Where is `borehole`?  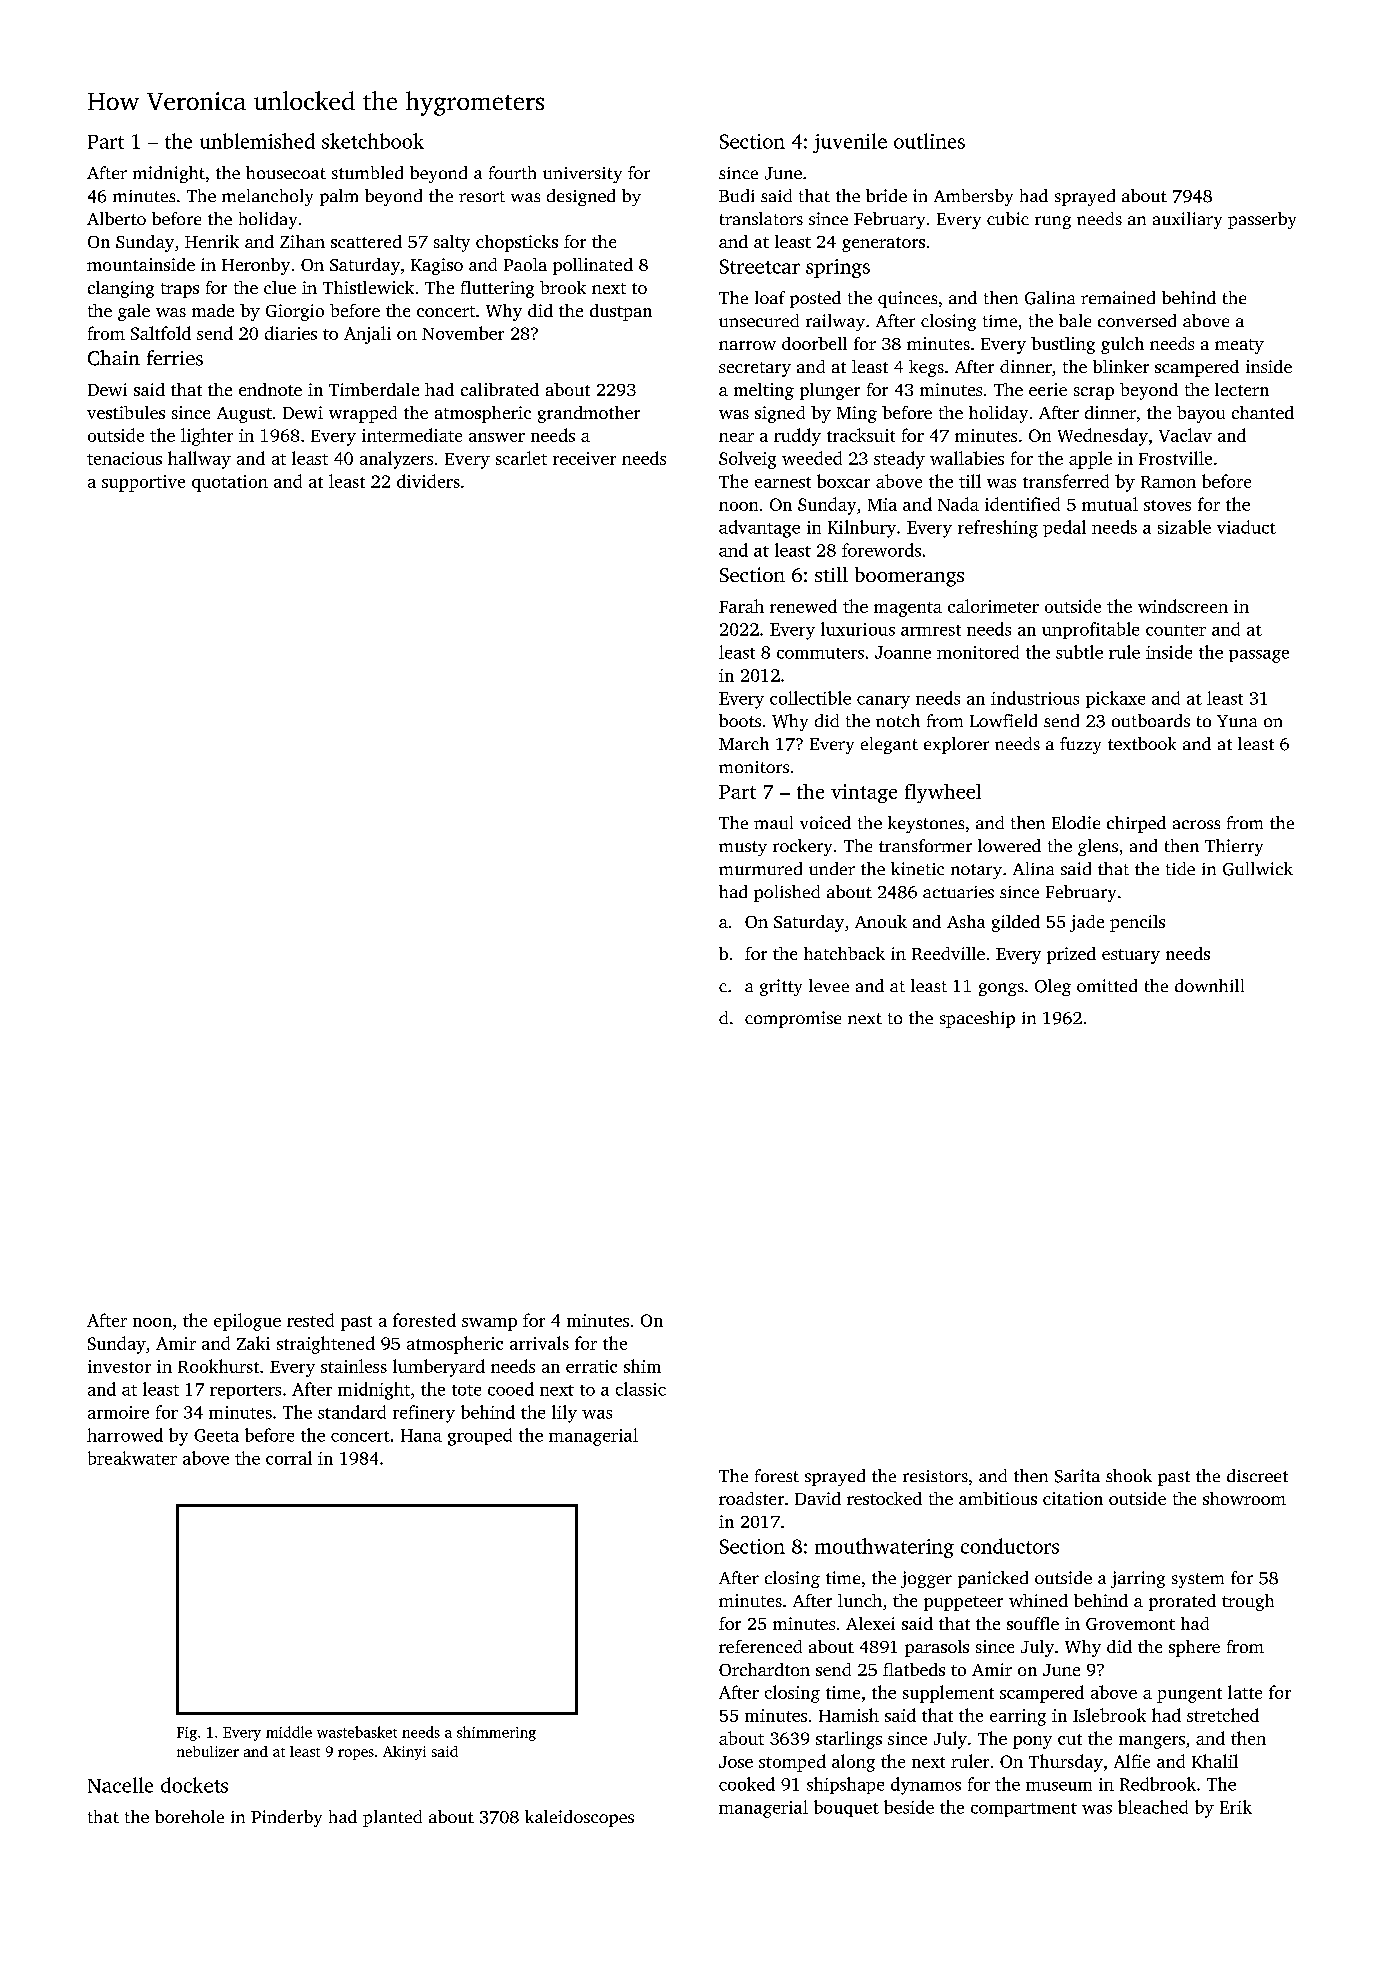 borehole is located at coordinates (189, 1816).
